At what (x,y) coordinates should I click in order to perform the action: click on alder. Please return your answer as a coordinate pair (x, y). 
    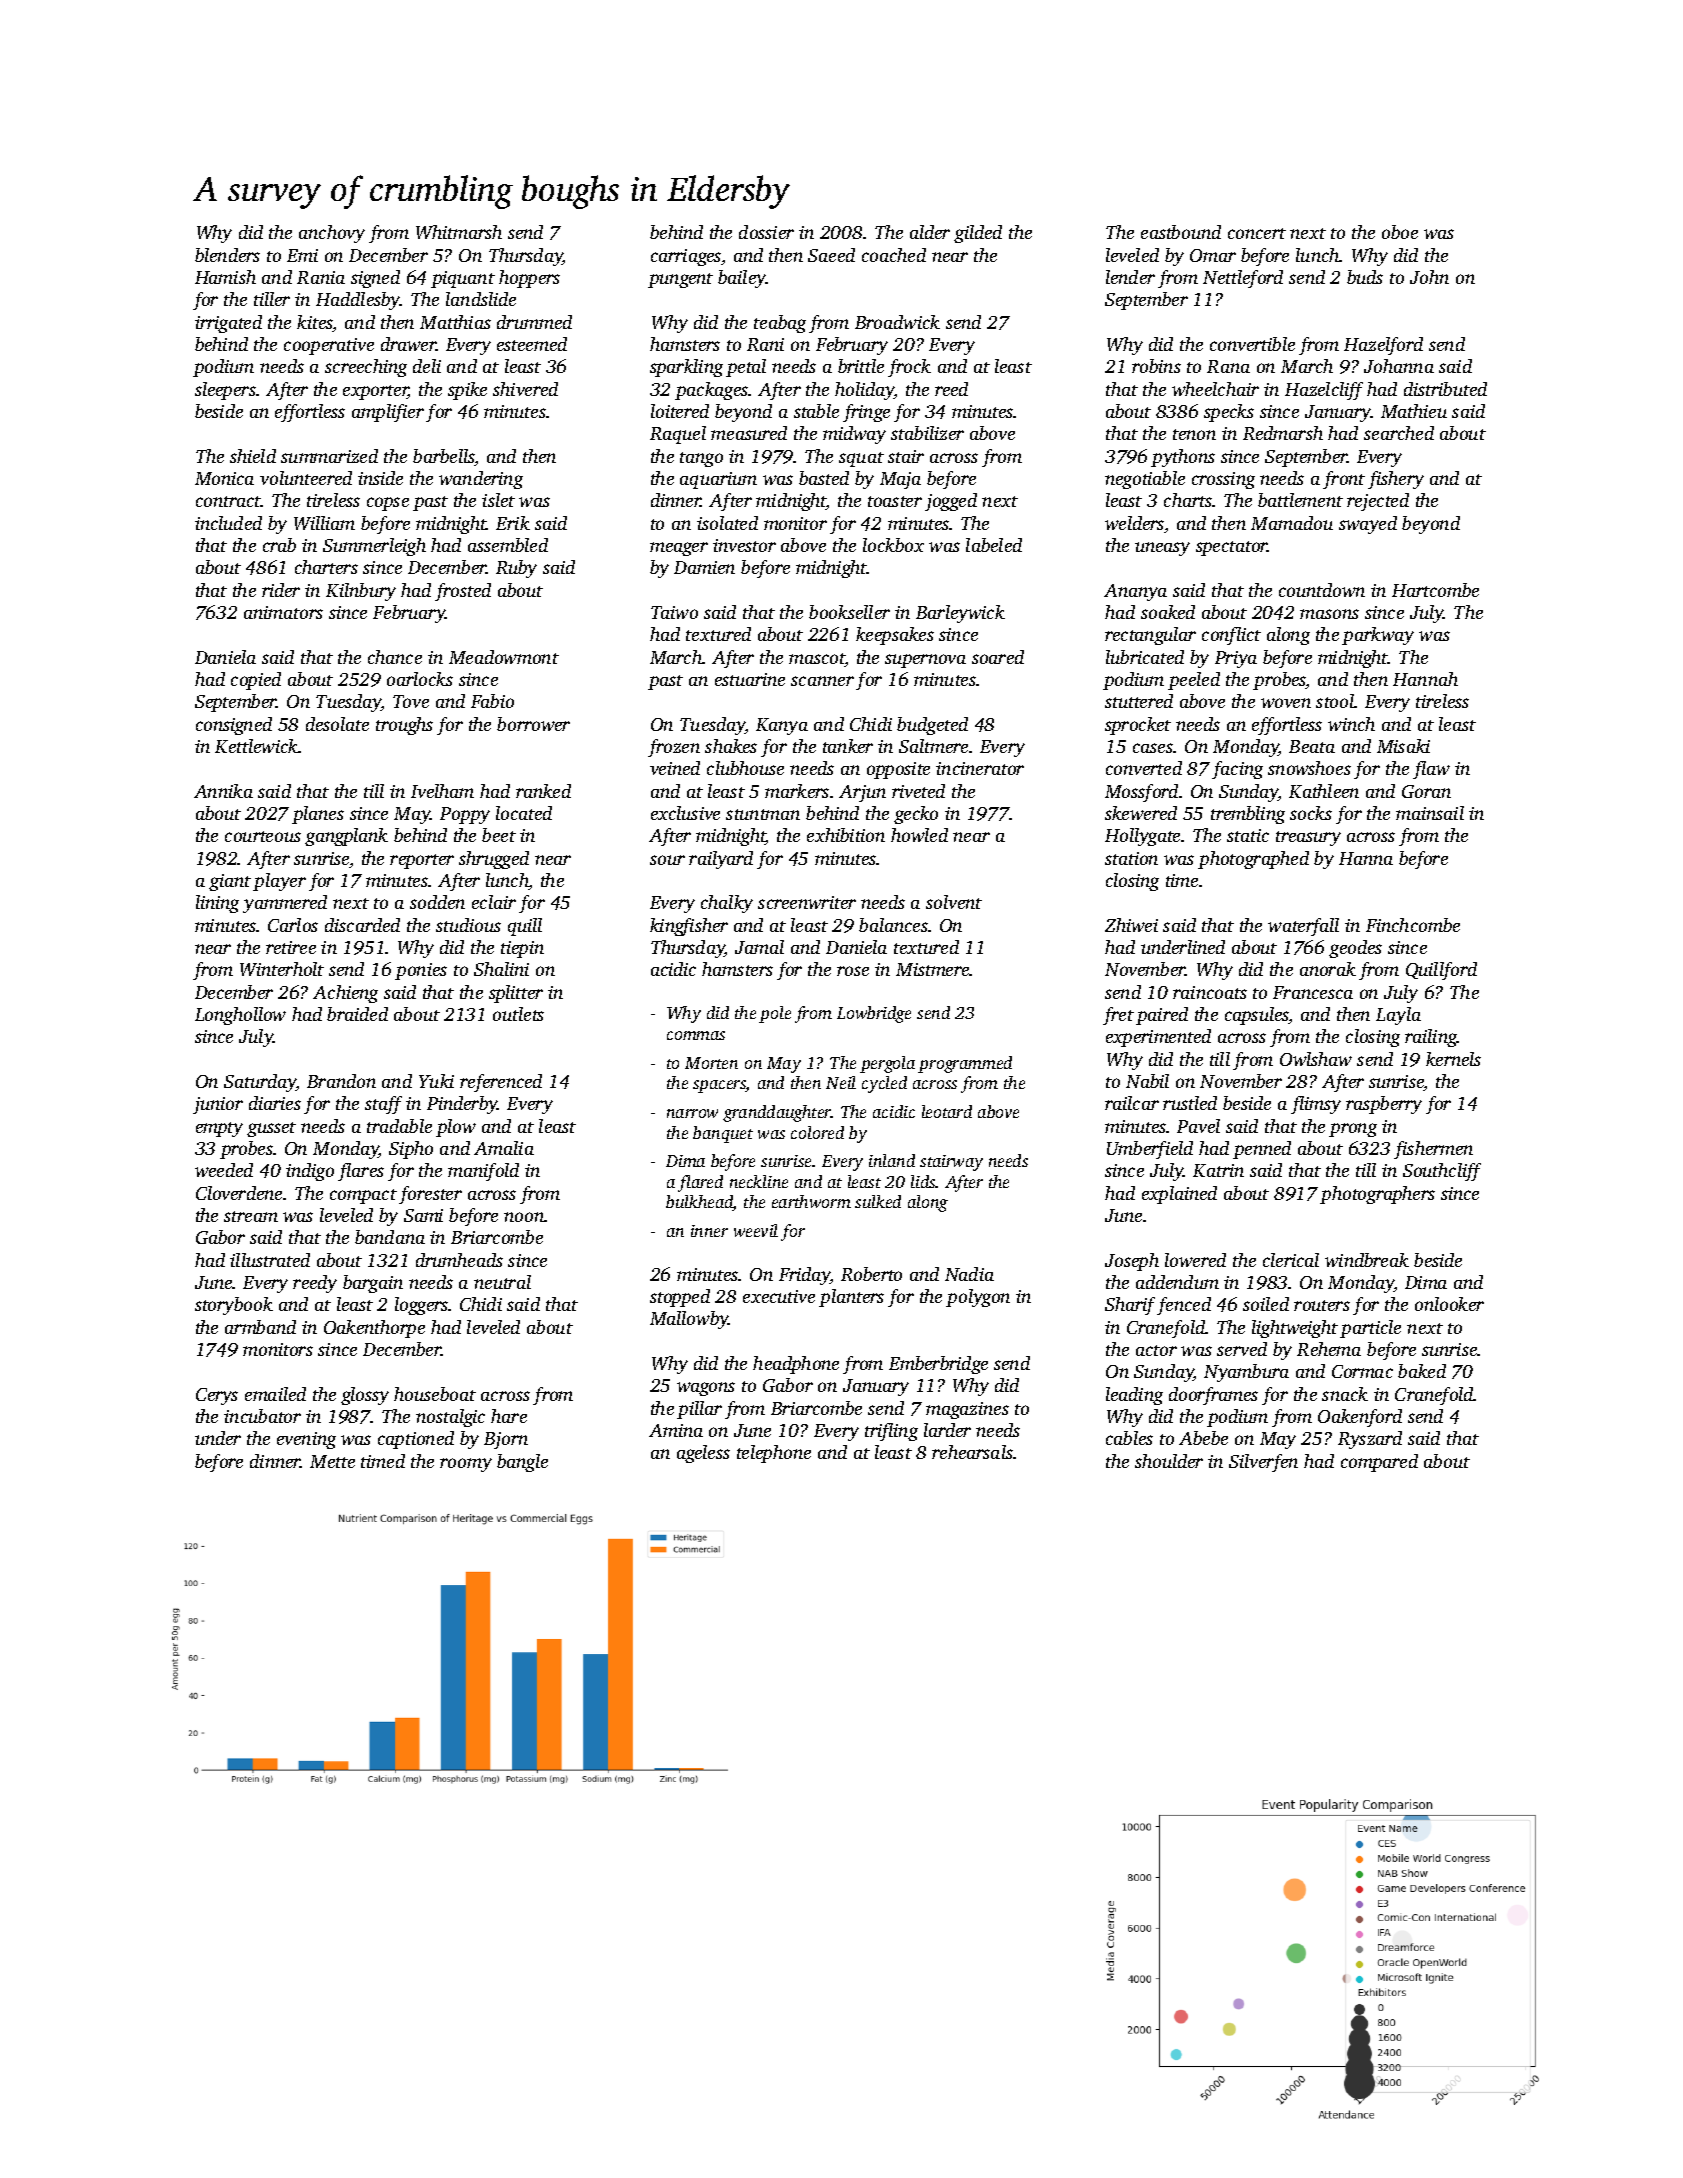
    Looking at the image, I should click on (930, 232).
